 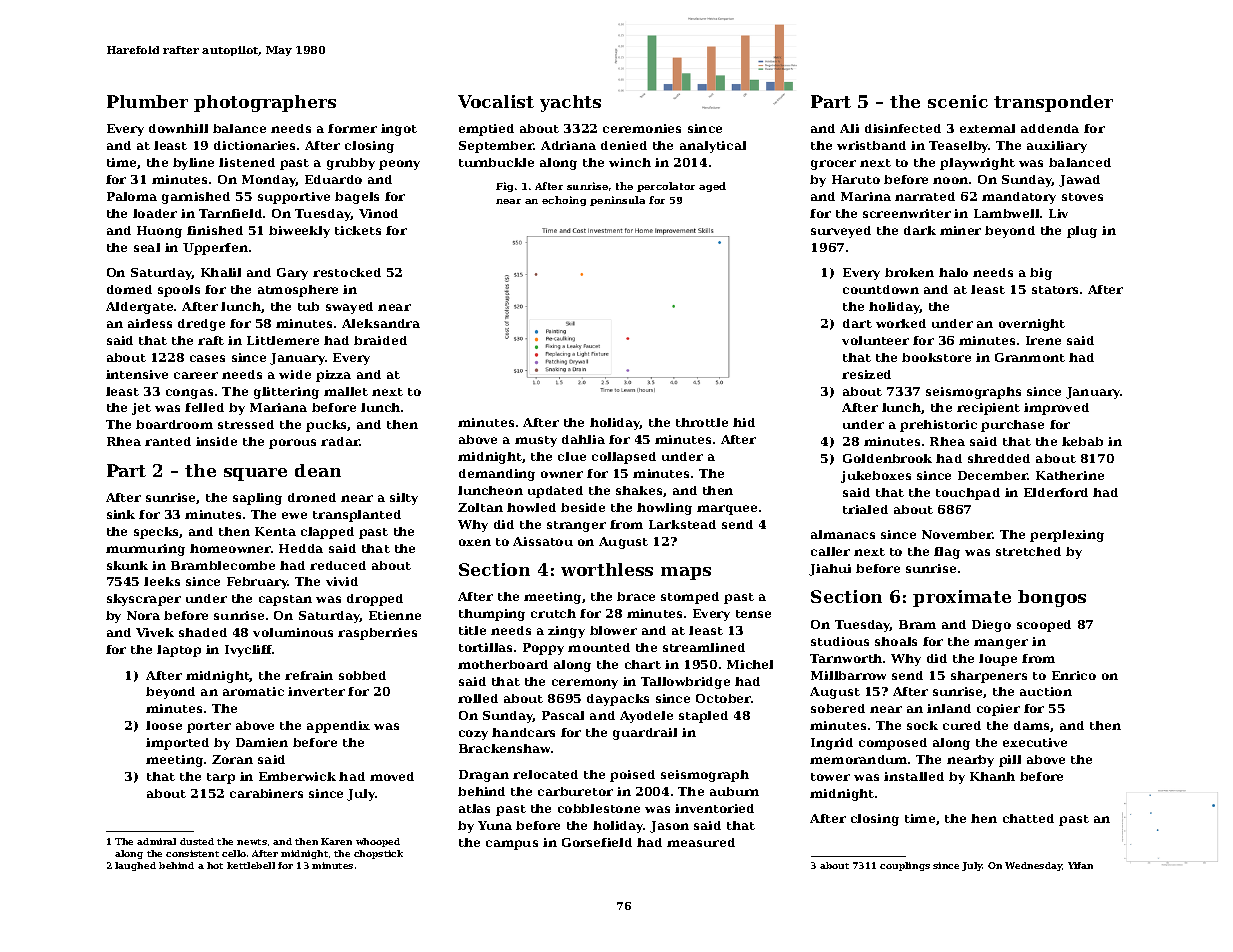 I want to click on spools, so click(x=179, y=291).
